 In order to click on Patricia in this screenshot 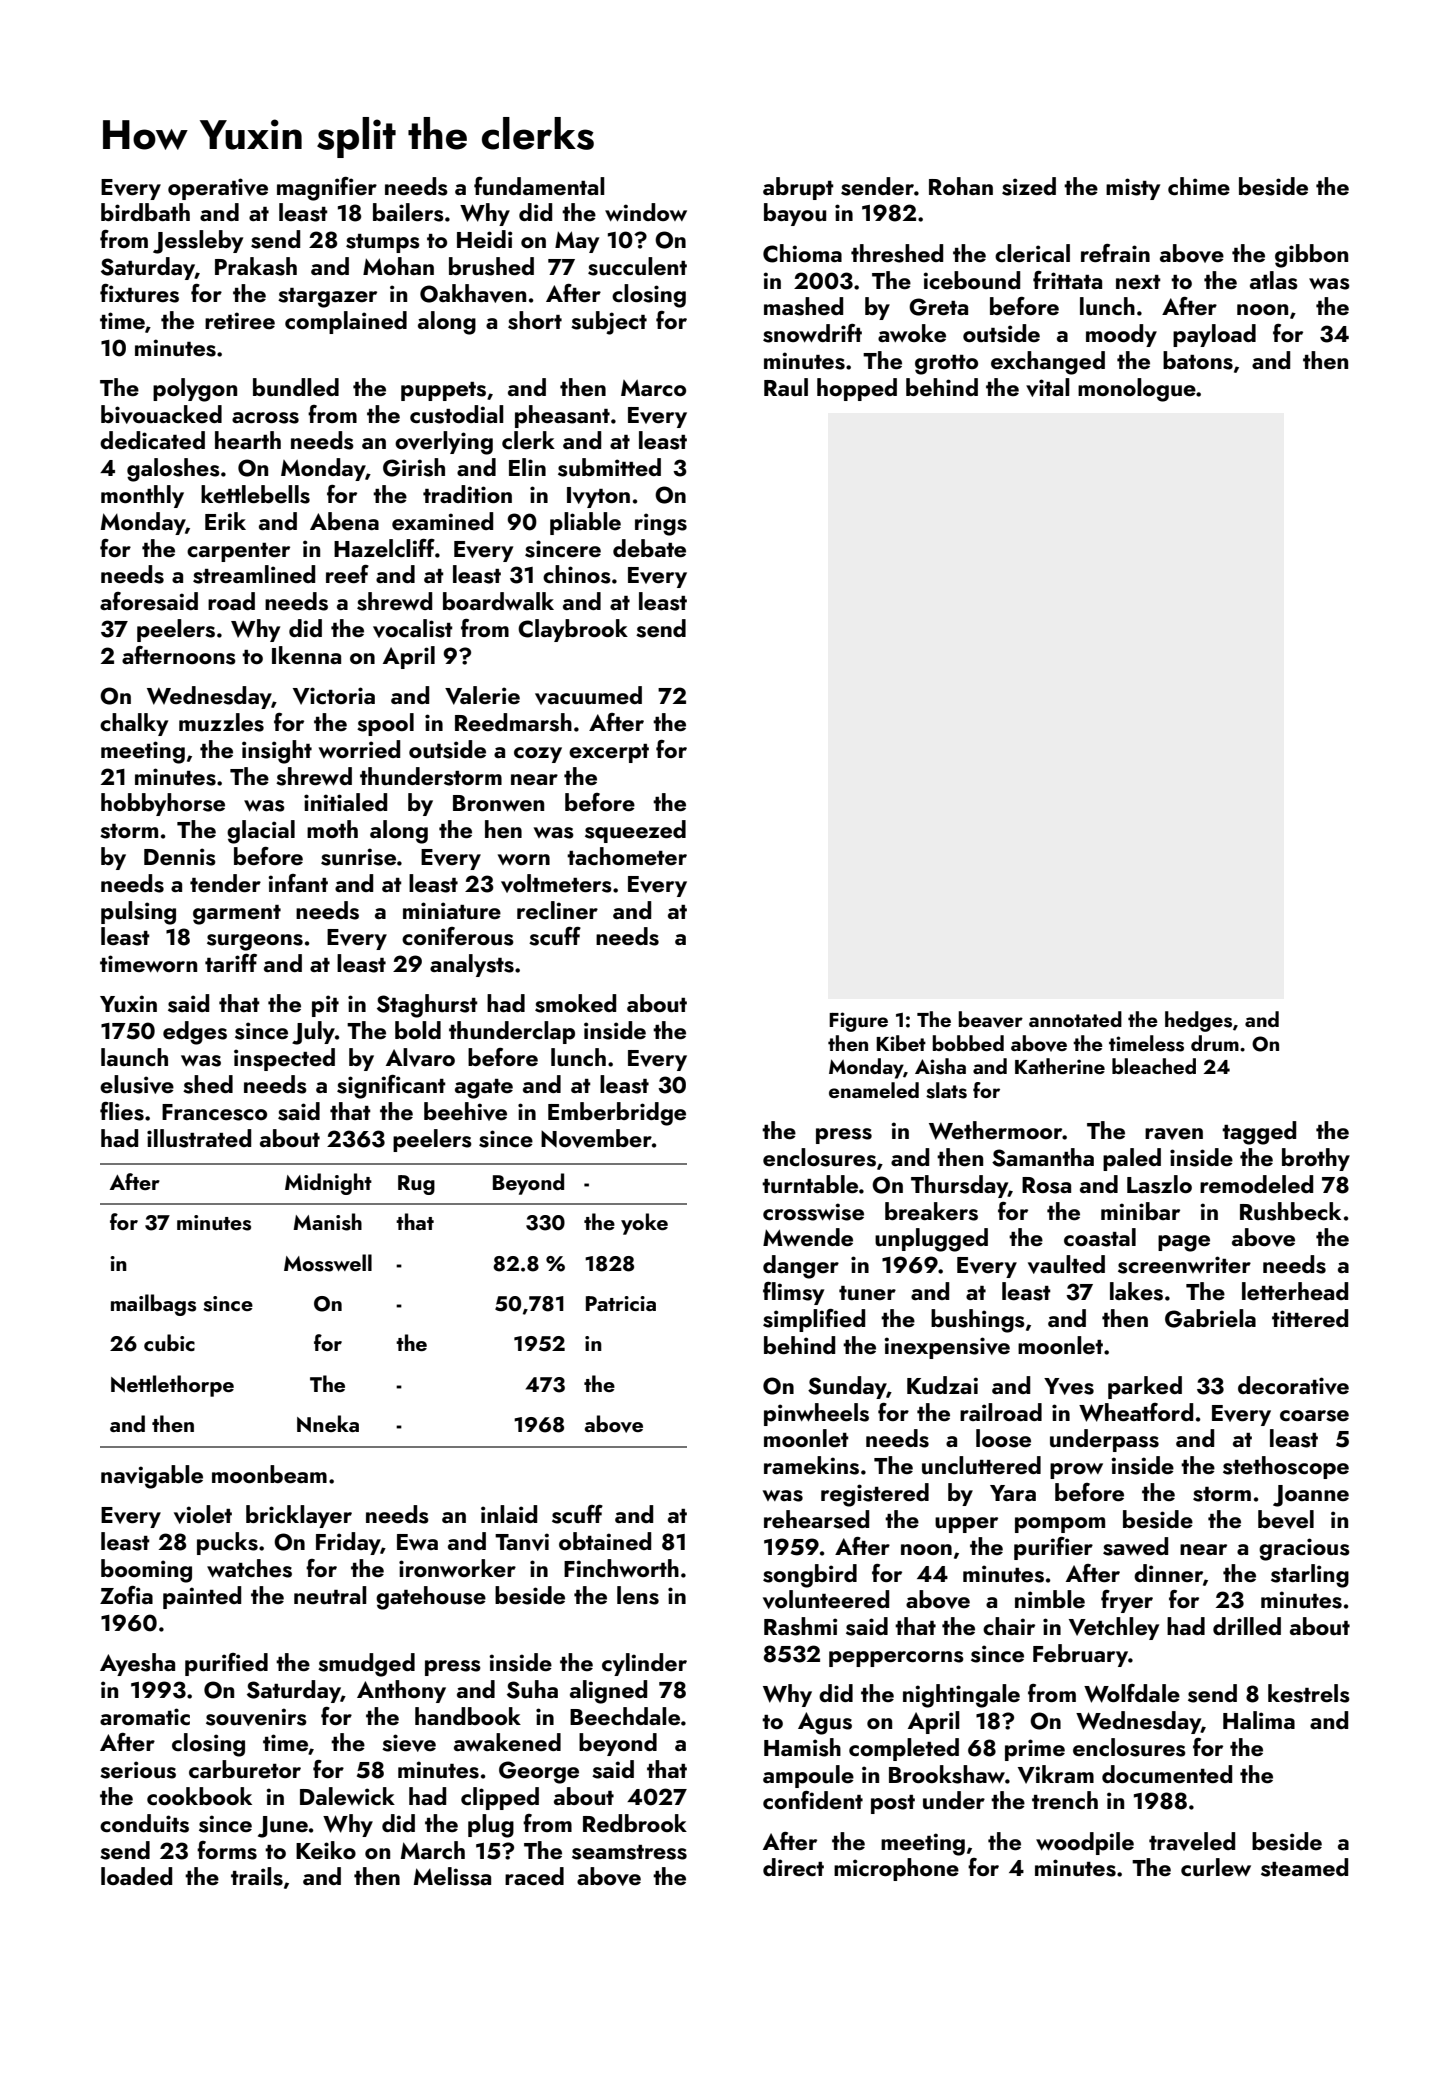, I will do `click(621, 1303)`.
